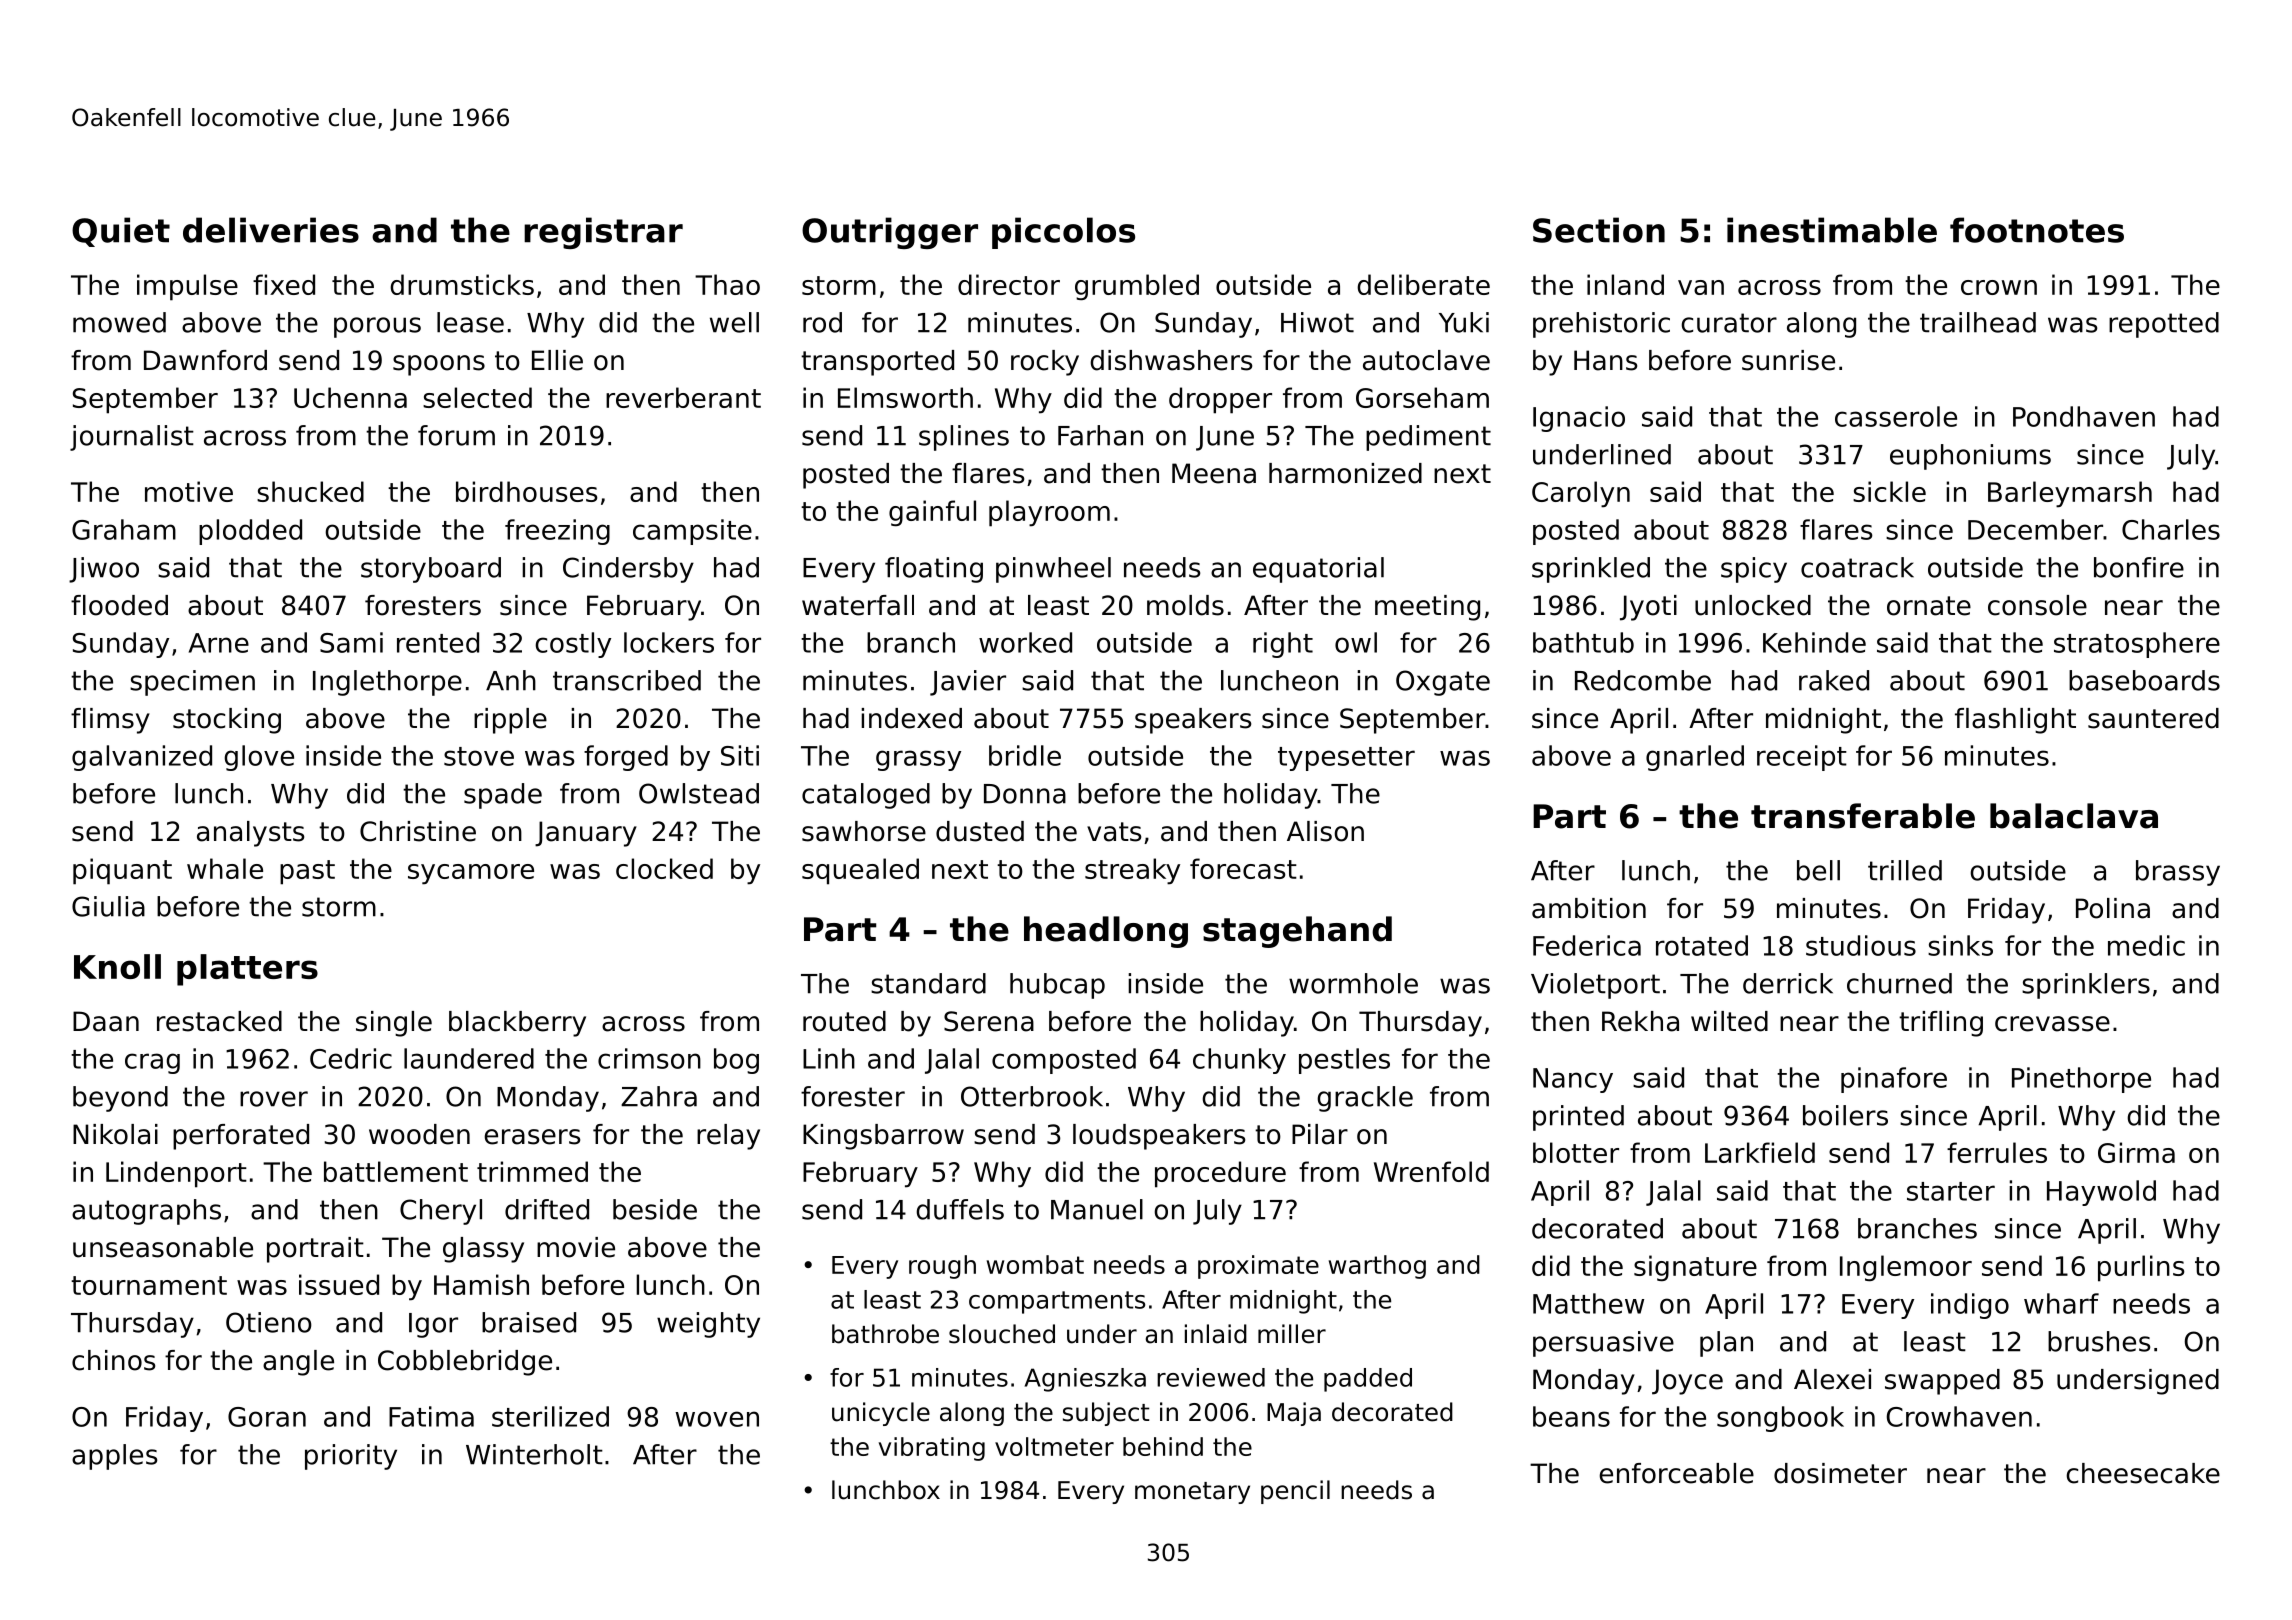  What do you see at coordinates (462, 284) in the screenshot?
I see `drumsticks` at bounding box center [462, 284].
